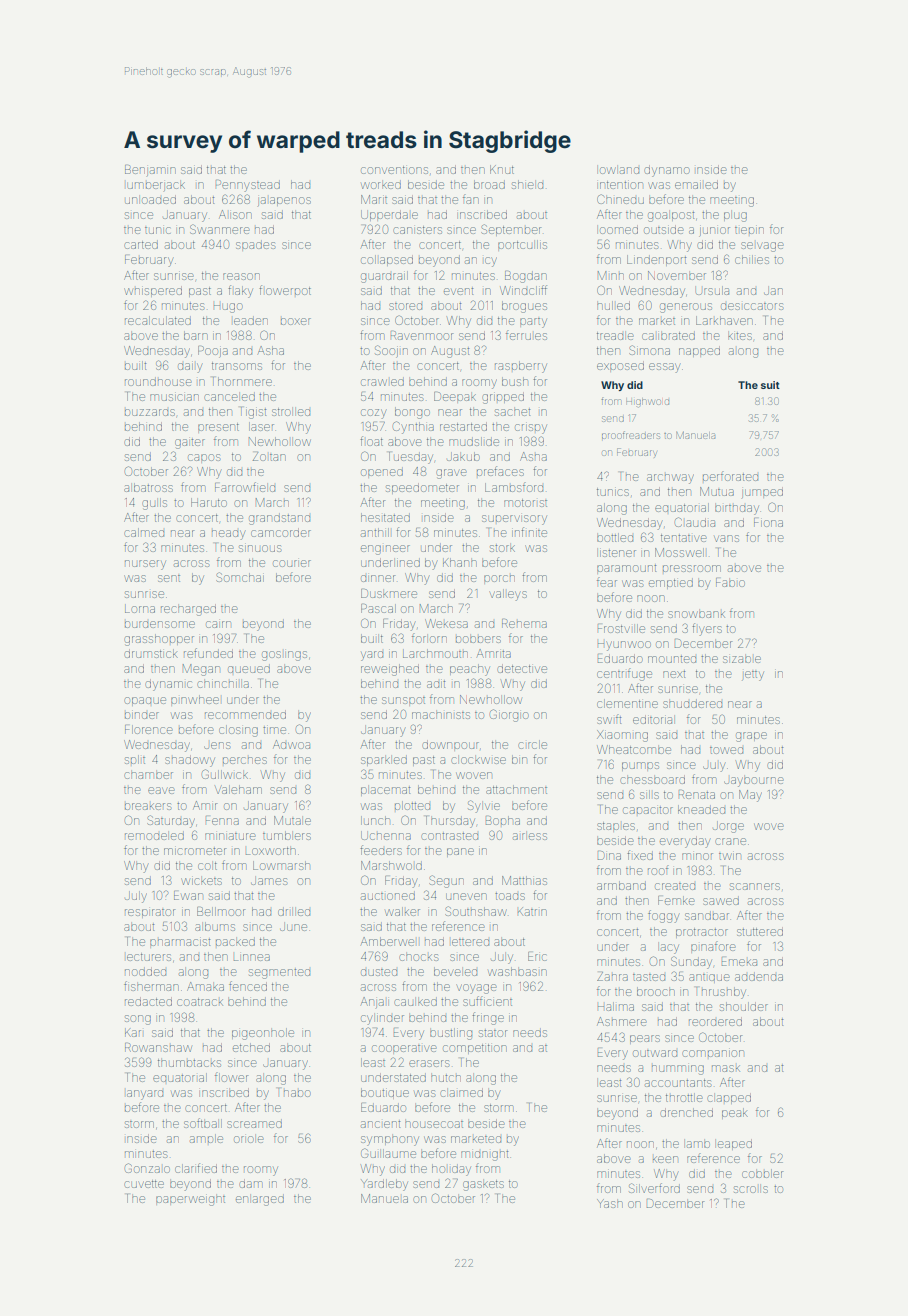  I want to click on foggy, so click(664, 916).
